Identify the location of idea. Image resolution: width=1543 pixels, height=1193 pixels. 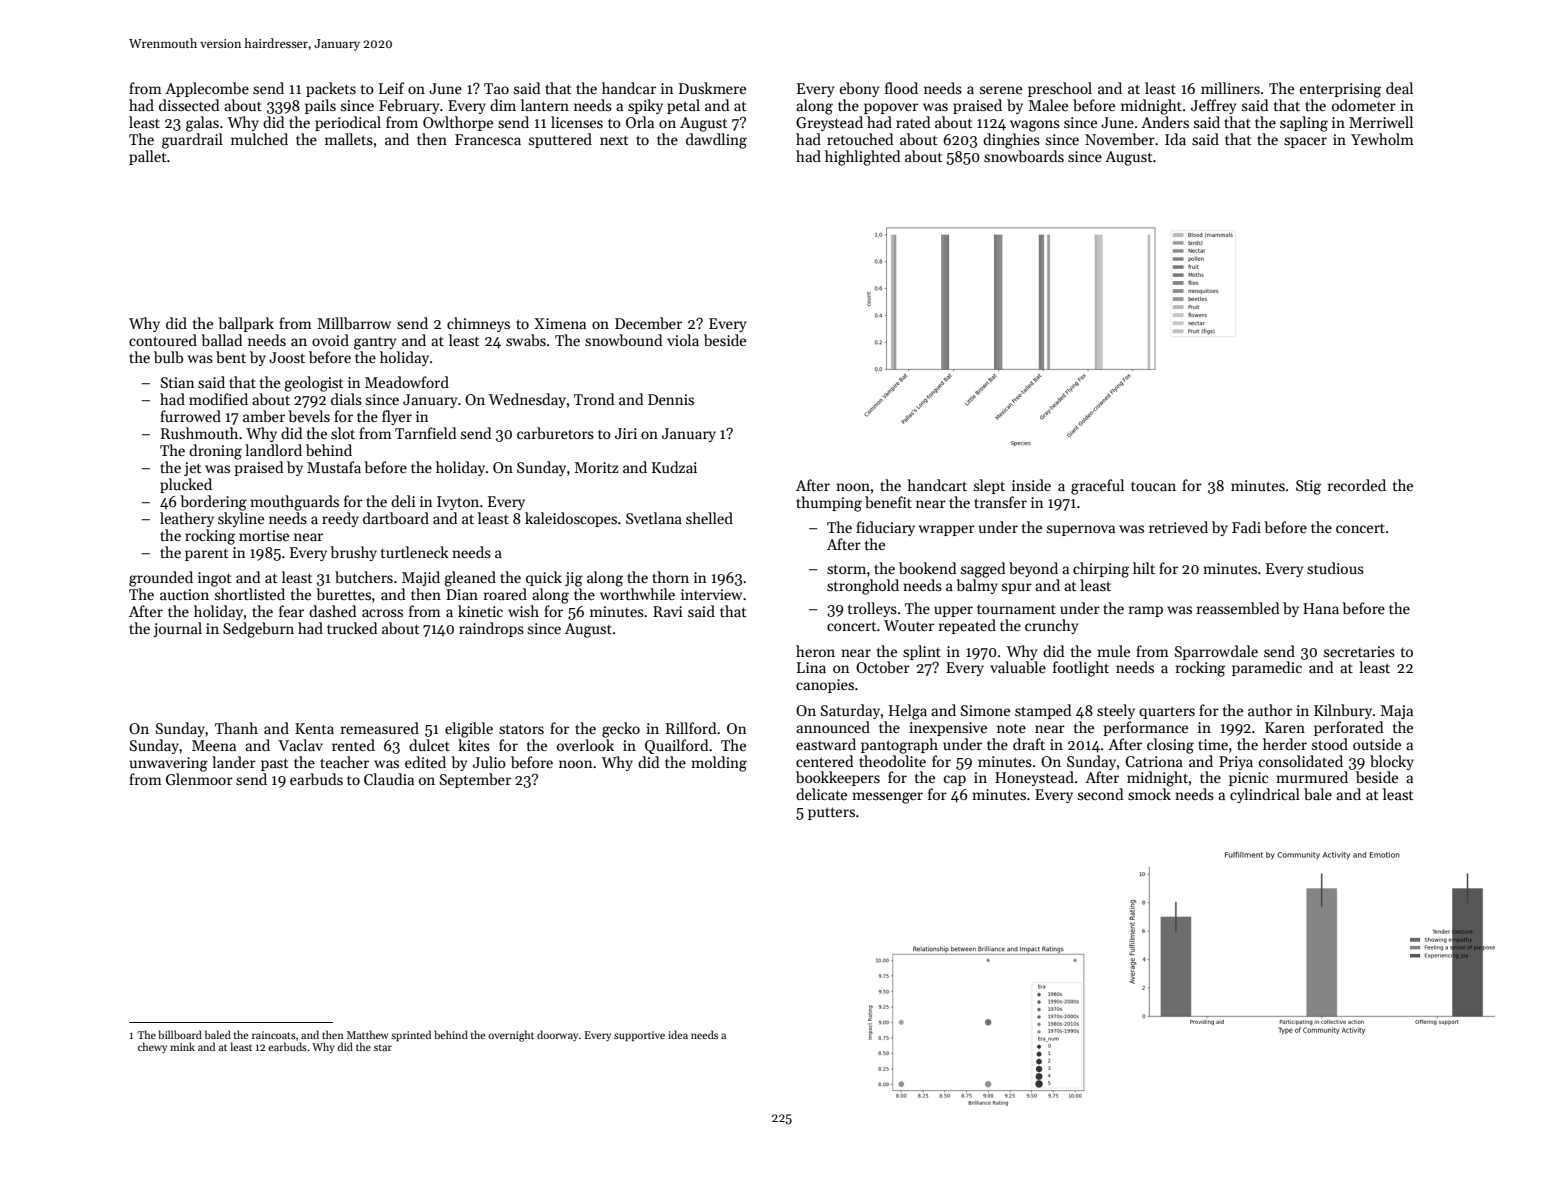
(678, 1034).
